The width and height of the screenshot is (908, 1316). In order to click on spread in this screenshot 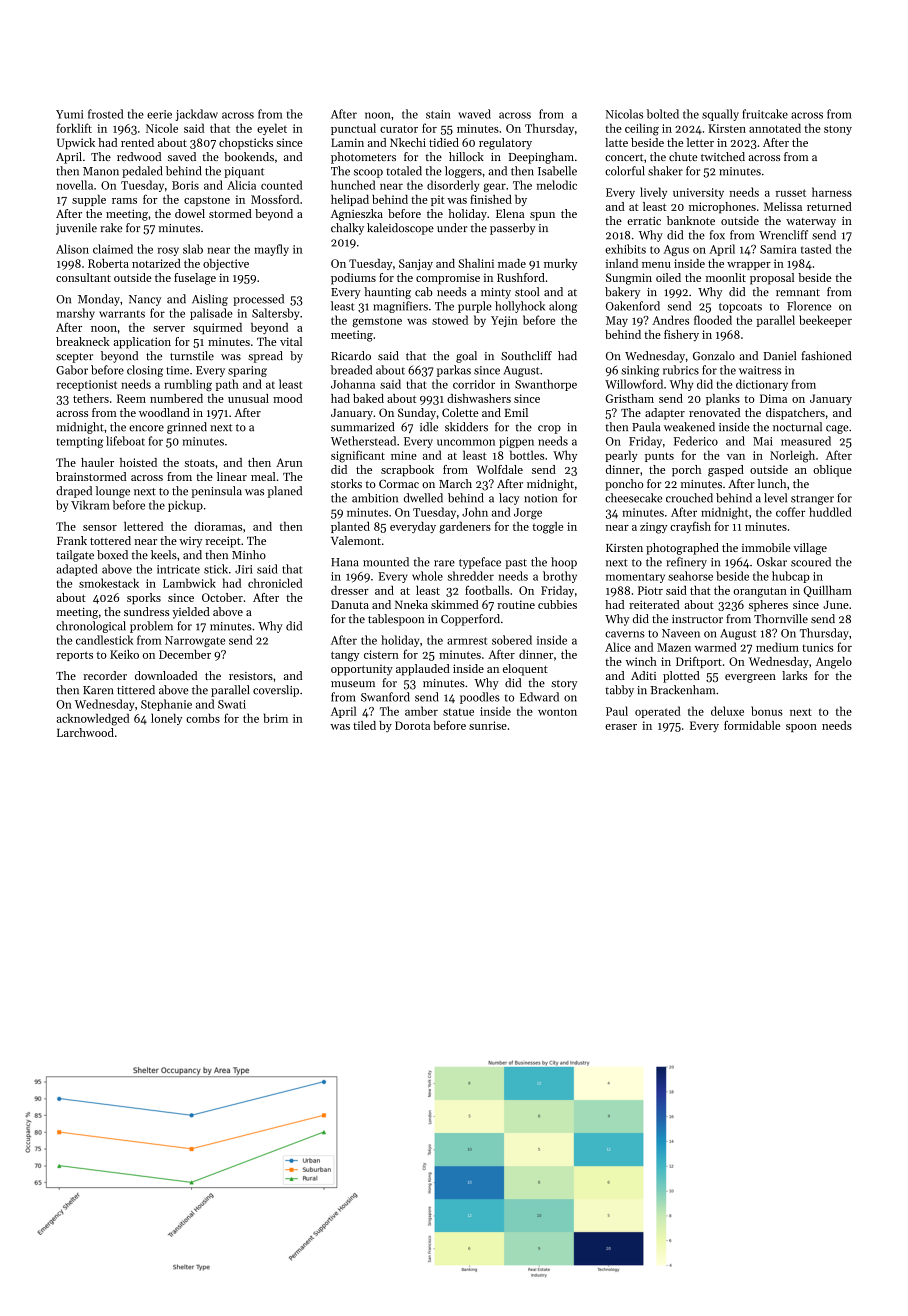, I will do `click(265, 357)`.
